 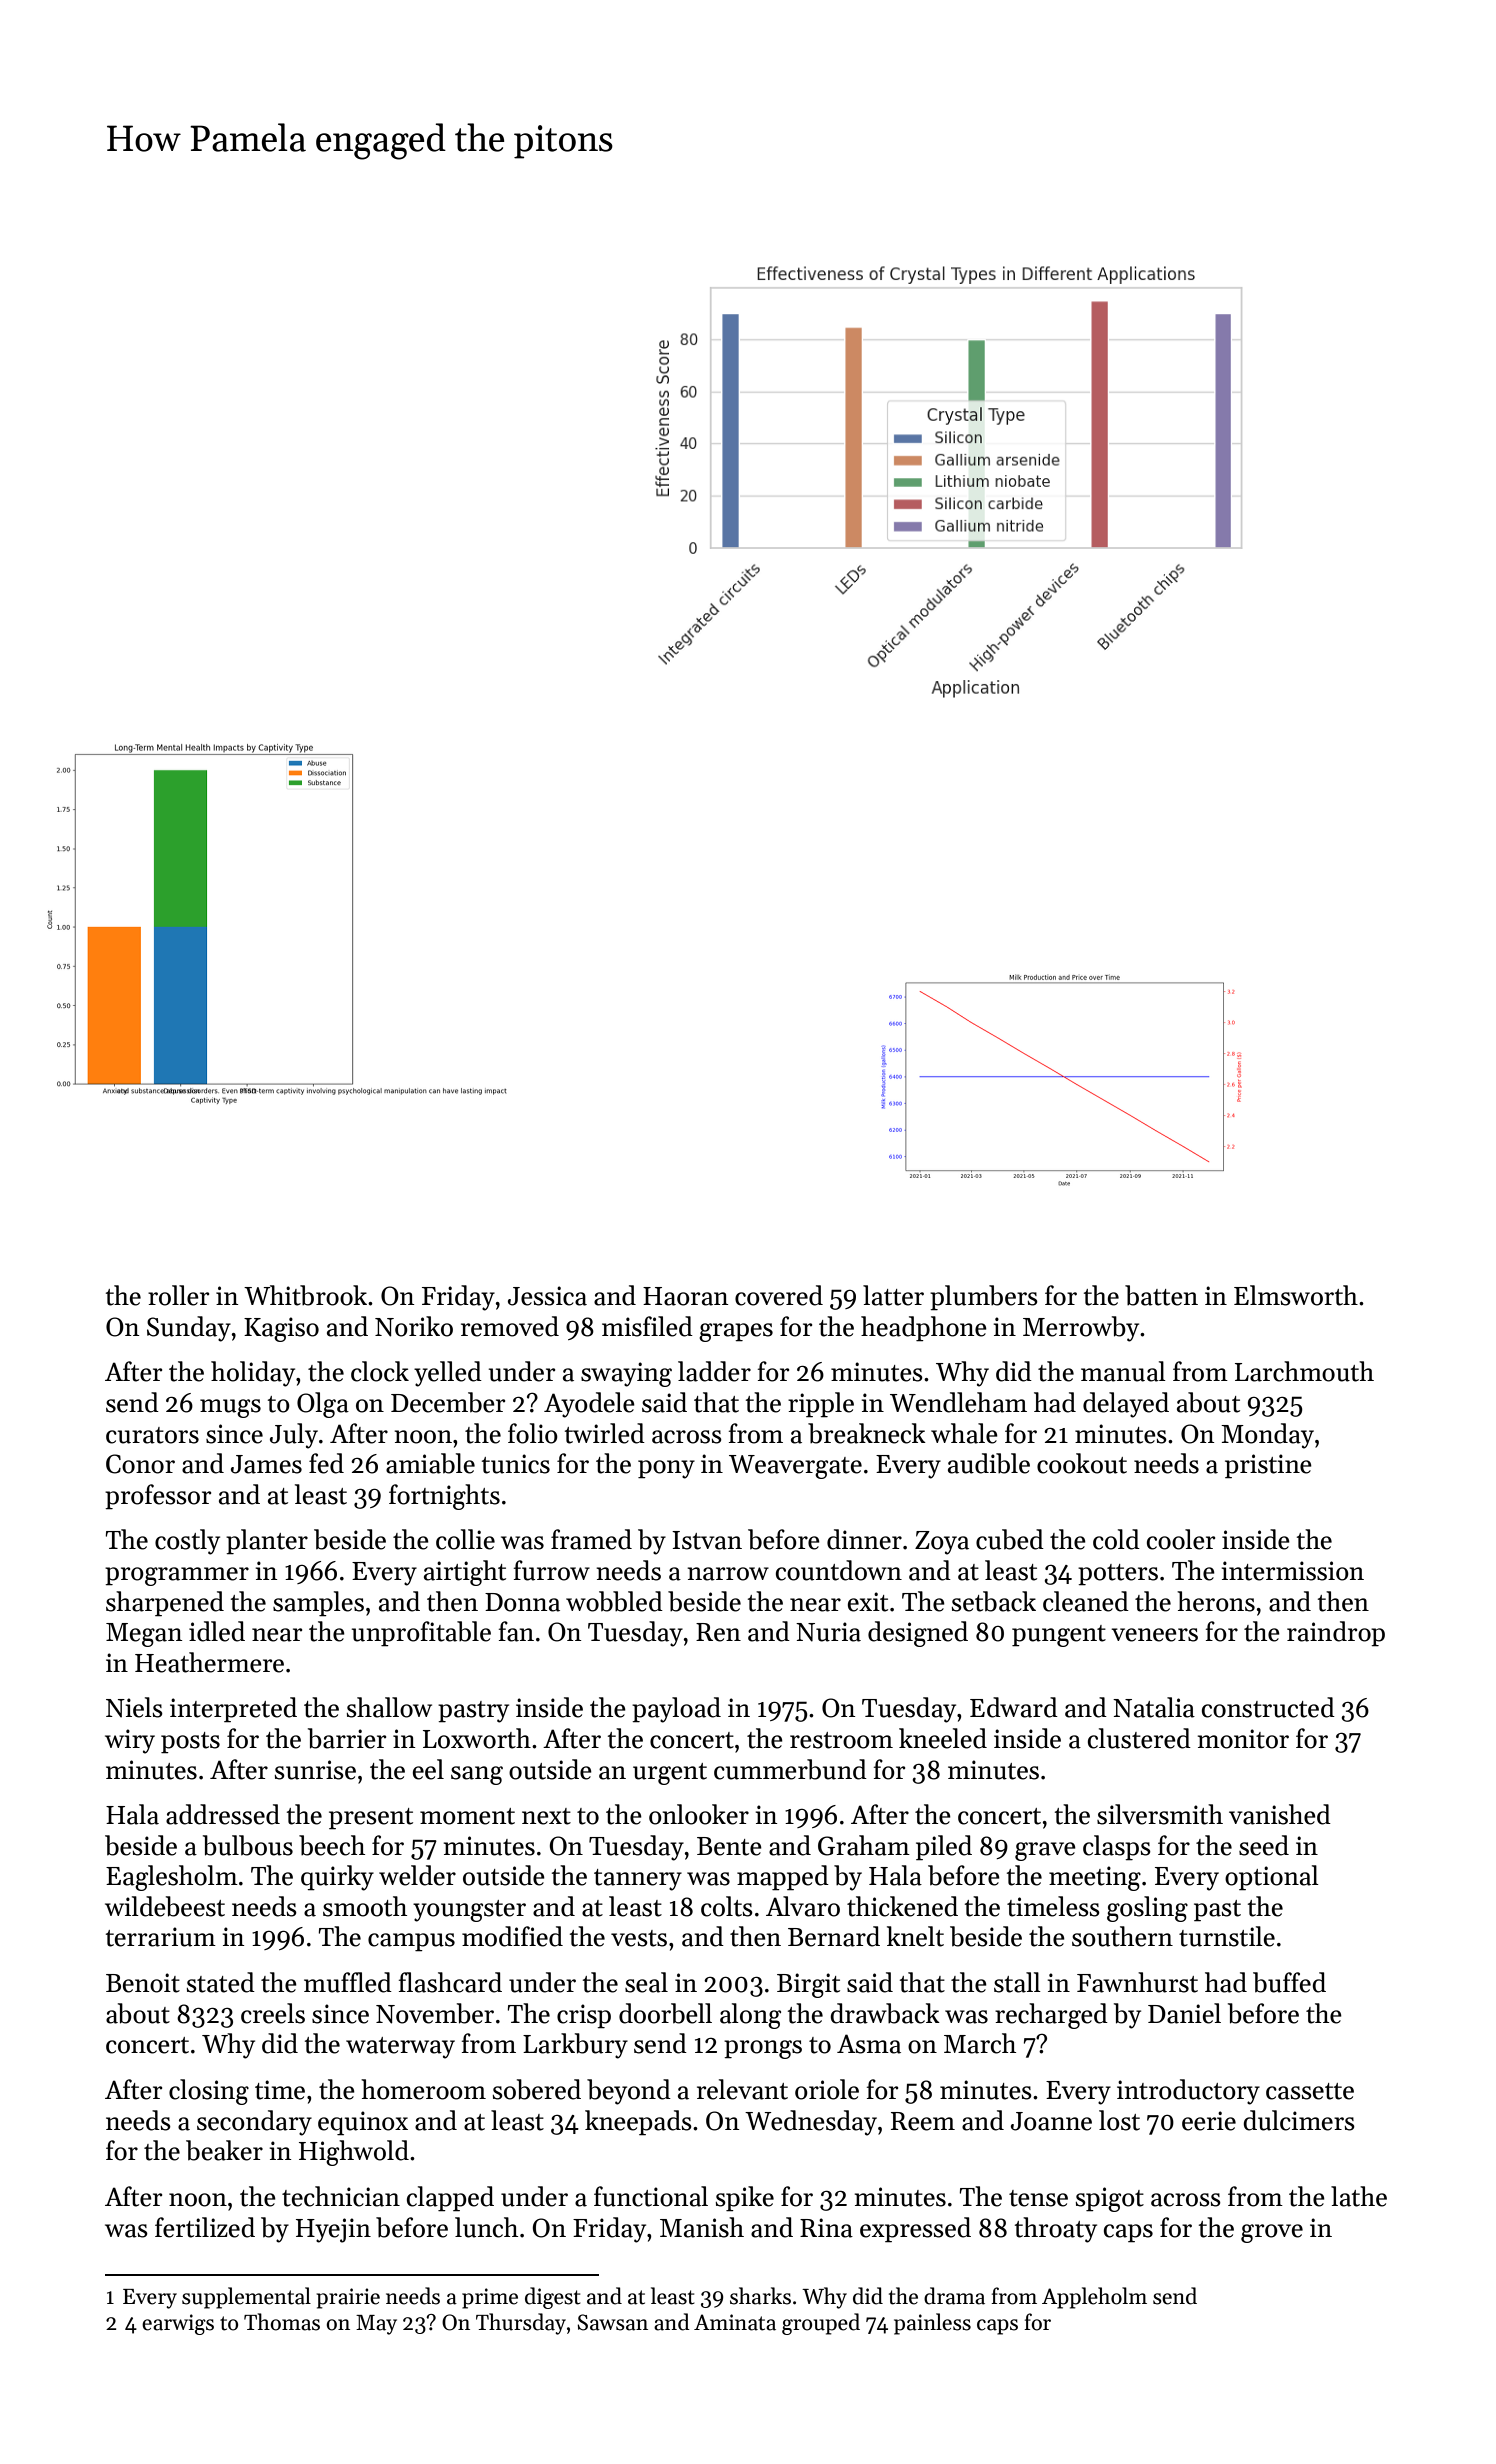 What do you see at coordinates (1336, 1634) in the screenshot?
I see `raindrop` at bounding box center [1336, 1634].
